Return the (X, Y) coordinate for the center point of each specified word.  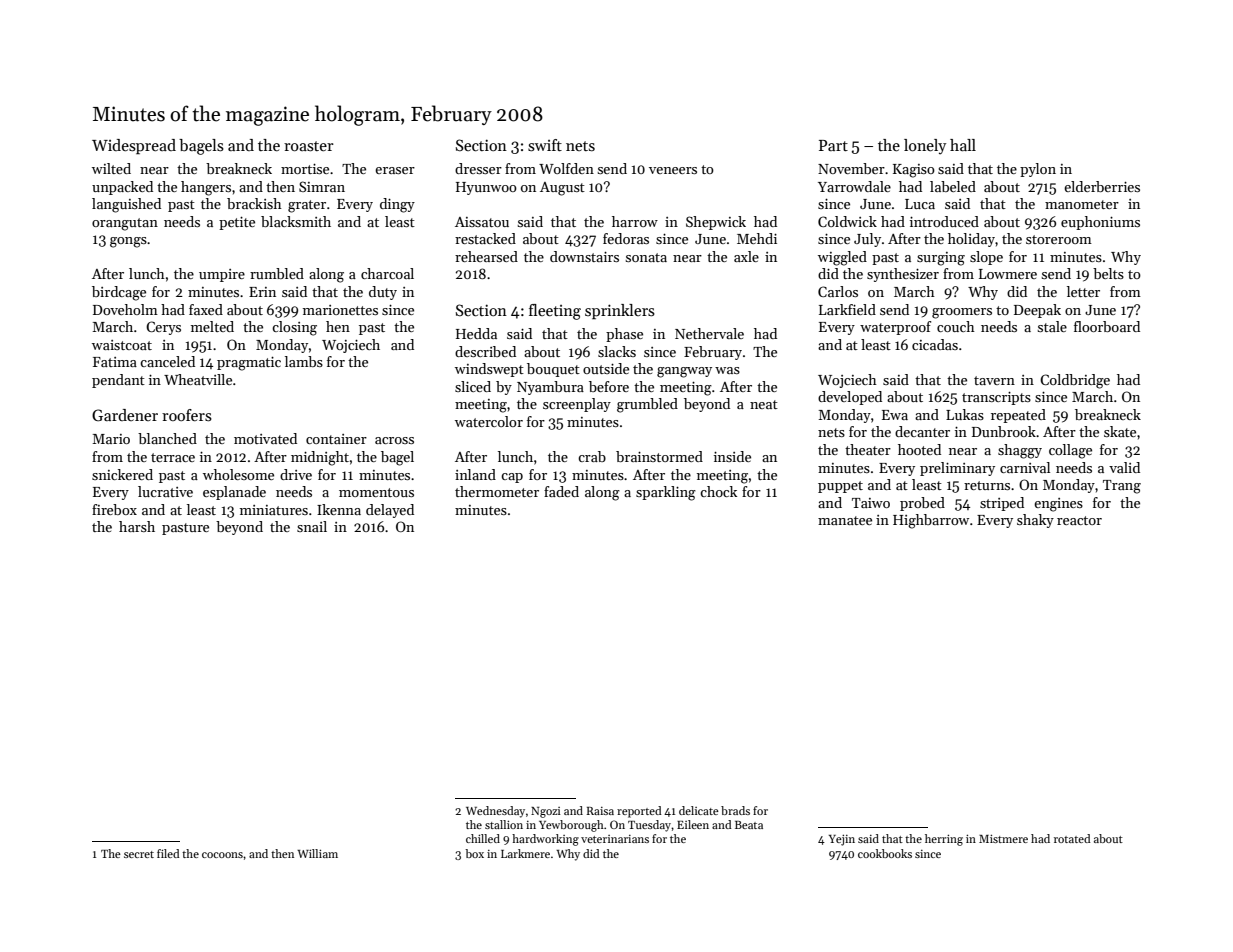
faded (561, 491)
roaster (309, 146)
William (317, 853)
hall (963, 145)
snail (312, 526)
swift (545, 145)
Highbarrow (931, 521)
